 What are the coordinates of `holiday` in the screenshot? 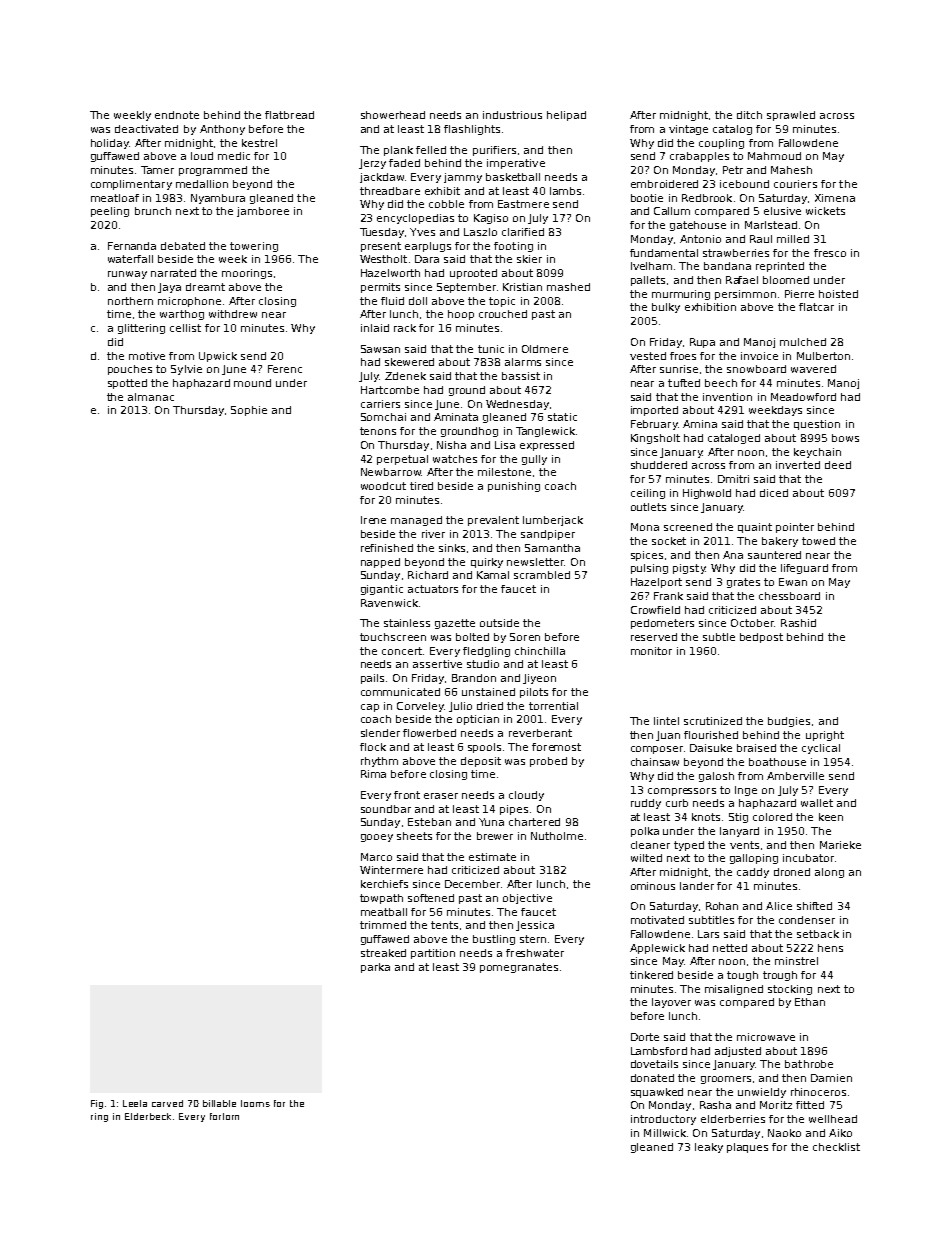 It's located at (110, 144).
